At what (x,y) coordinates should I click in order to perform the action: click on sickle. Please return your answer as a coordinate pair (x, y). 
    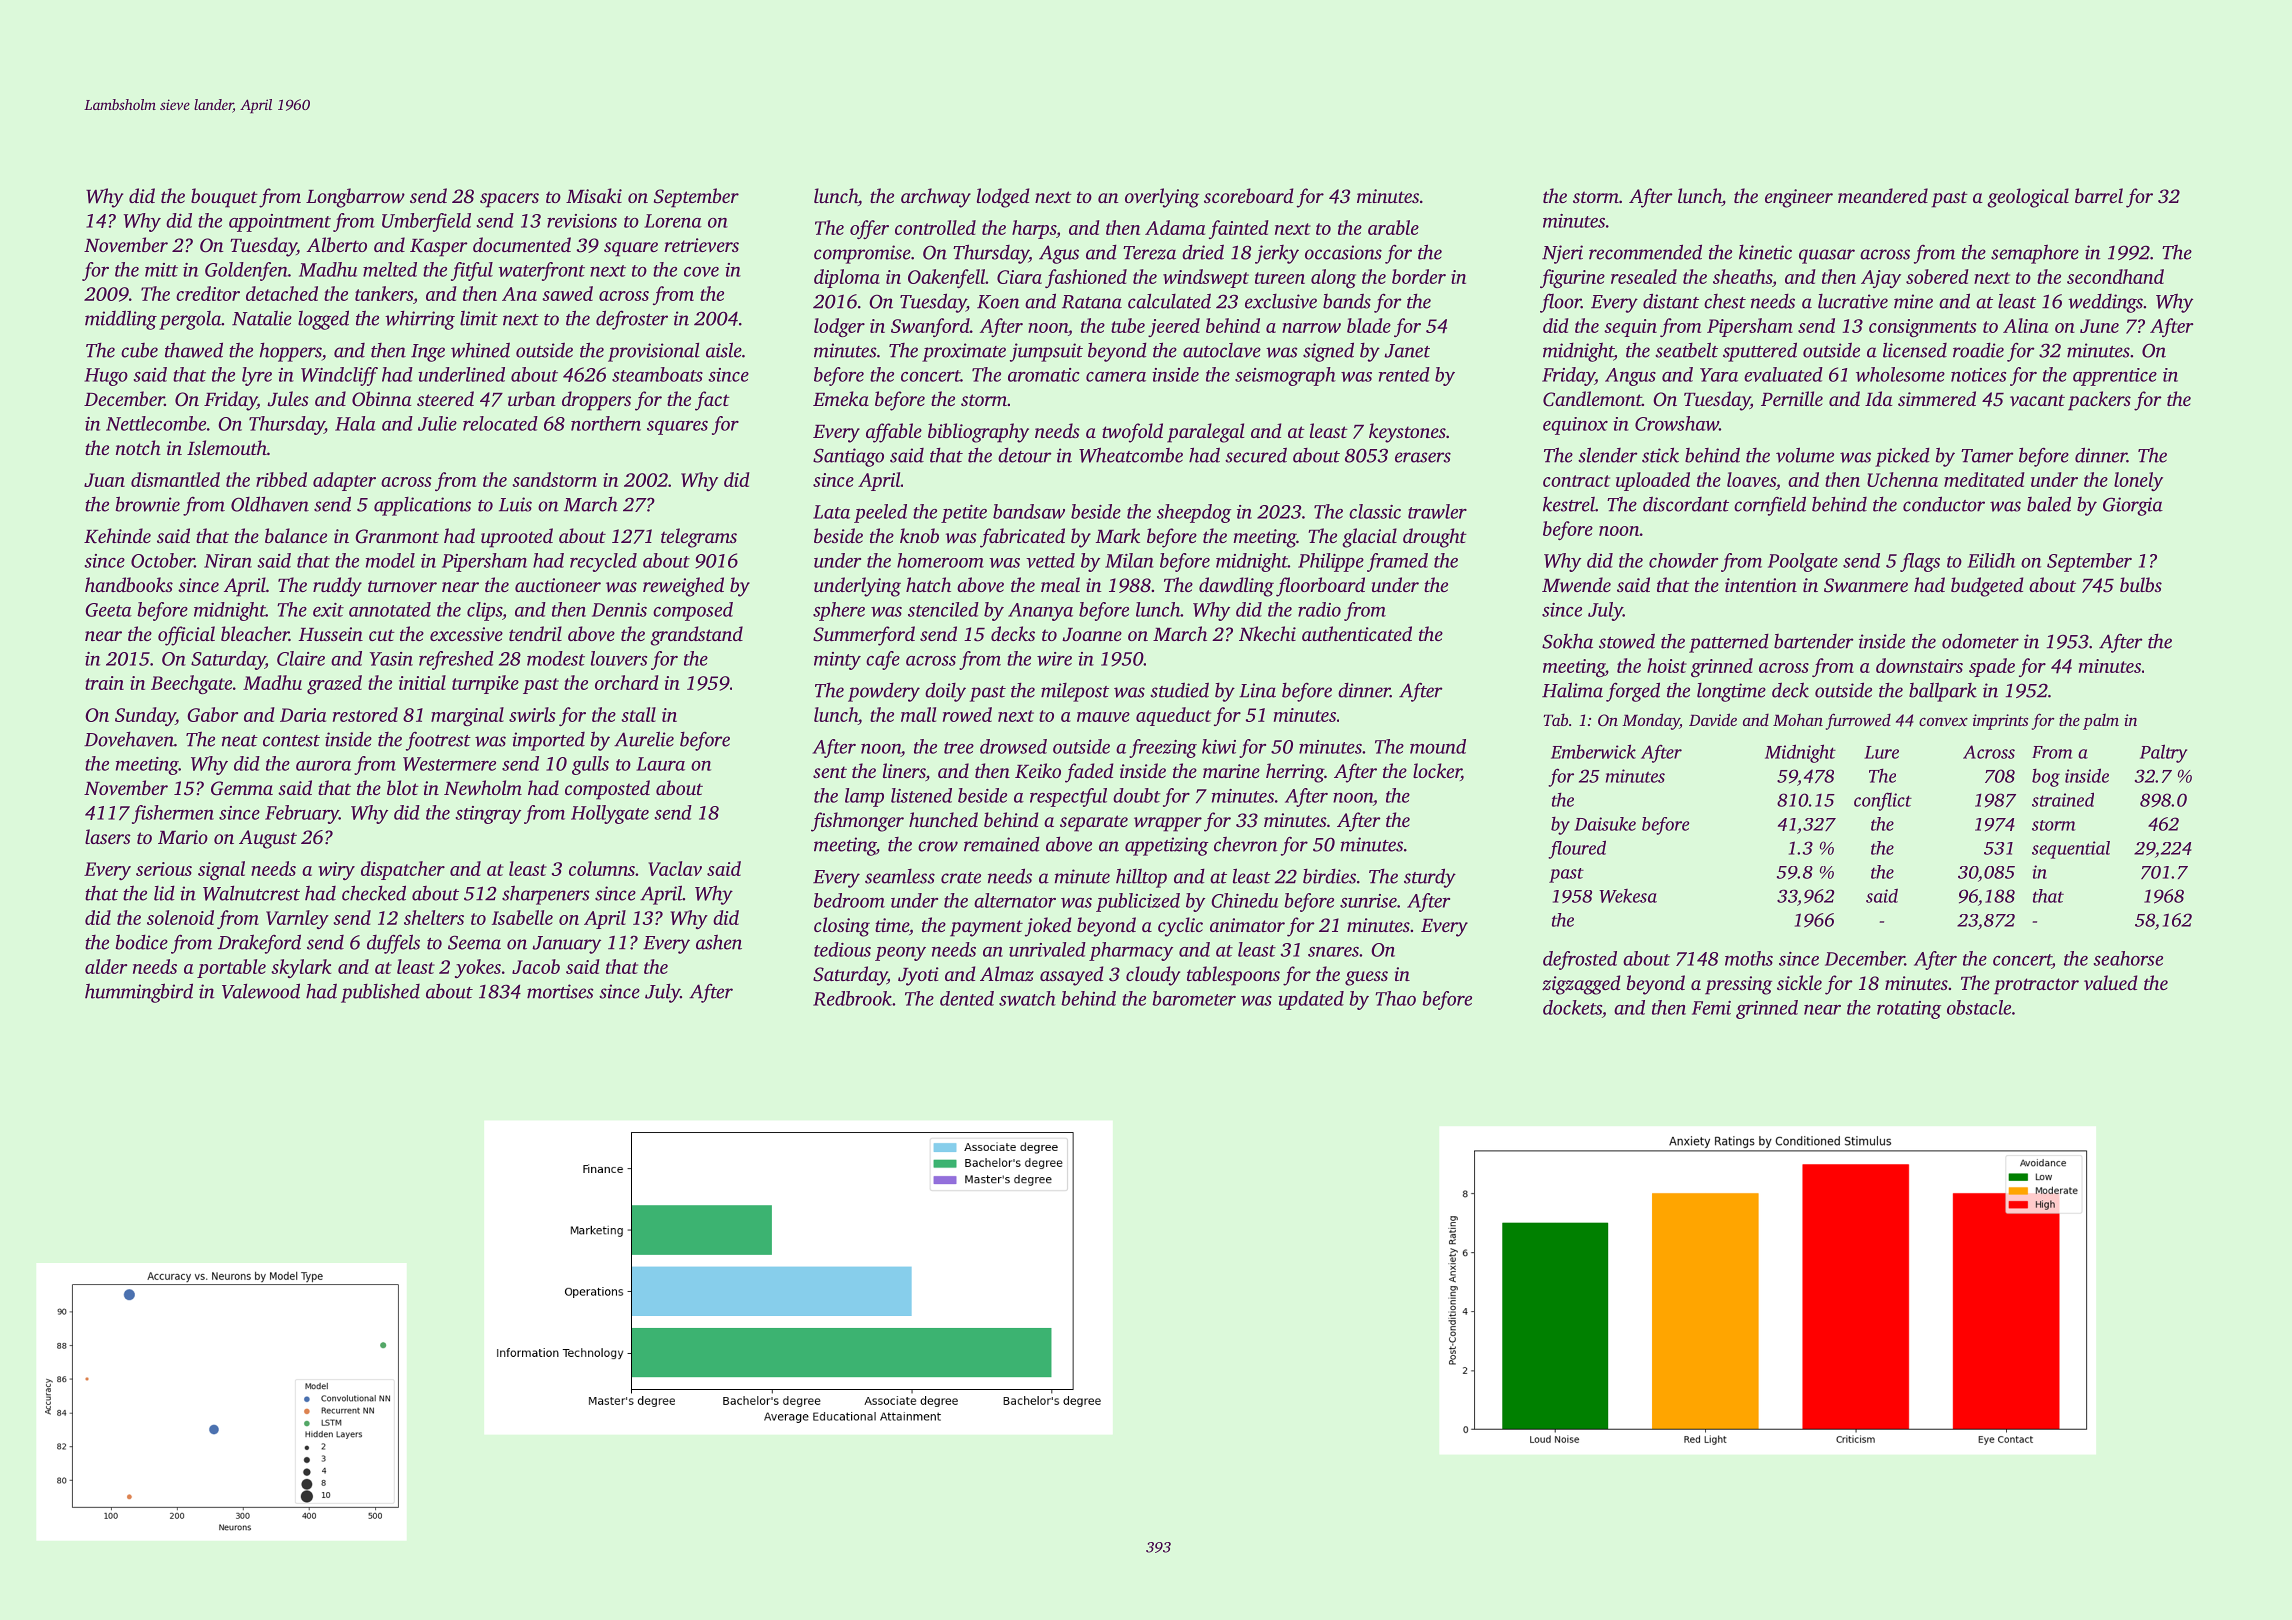
    Looking at the image, I should click on (1799, 982).
